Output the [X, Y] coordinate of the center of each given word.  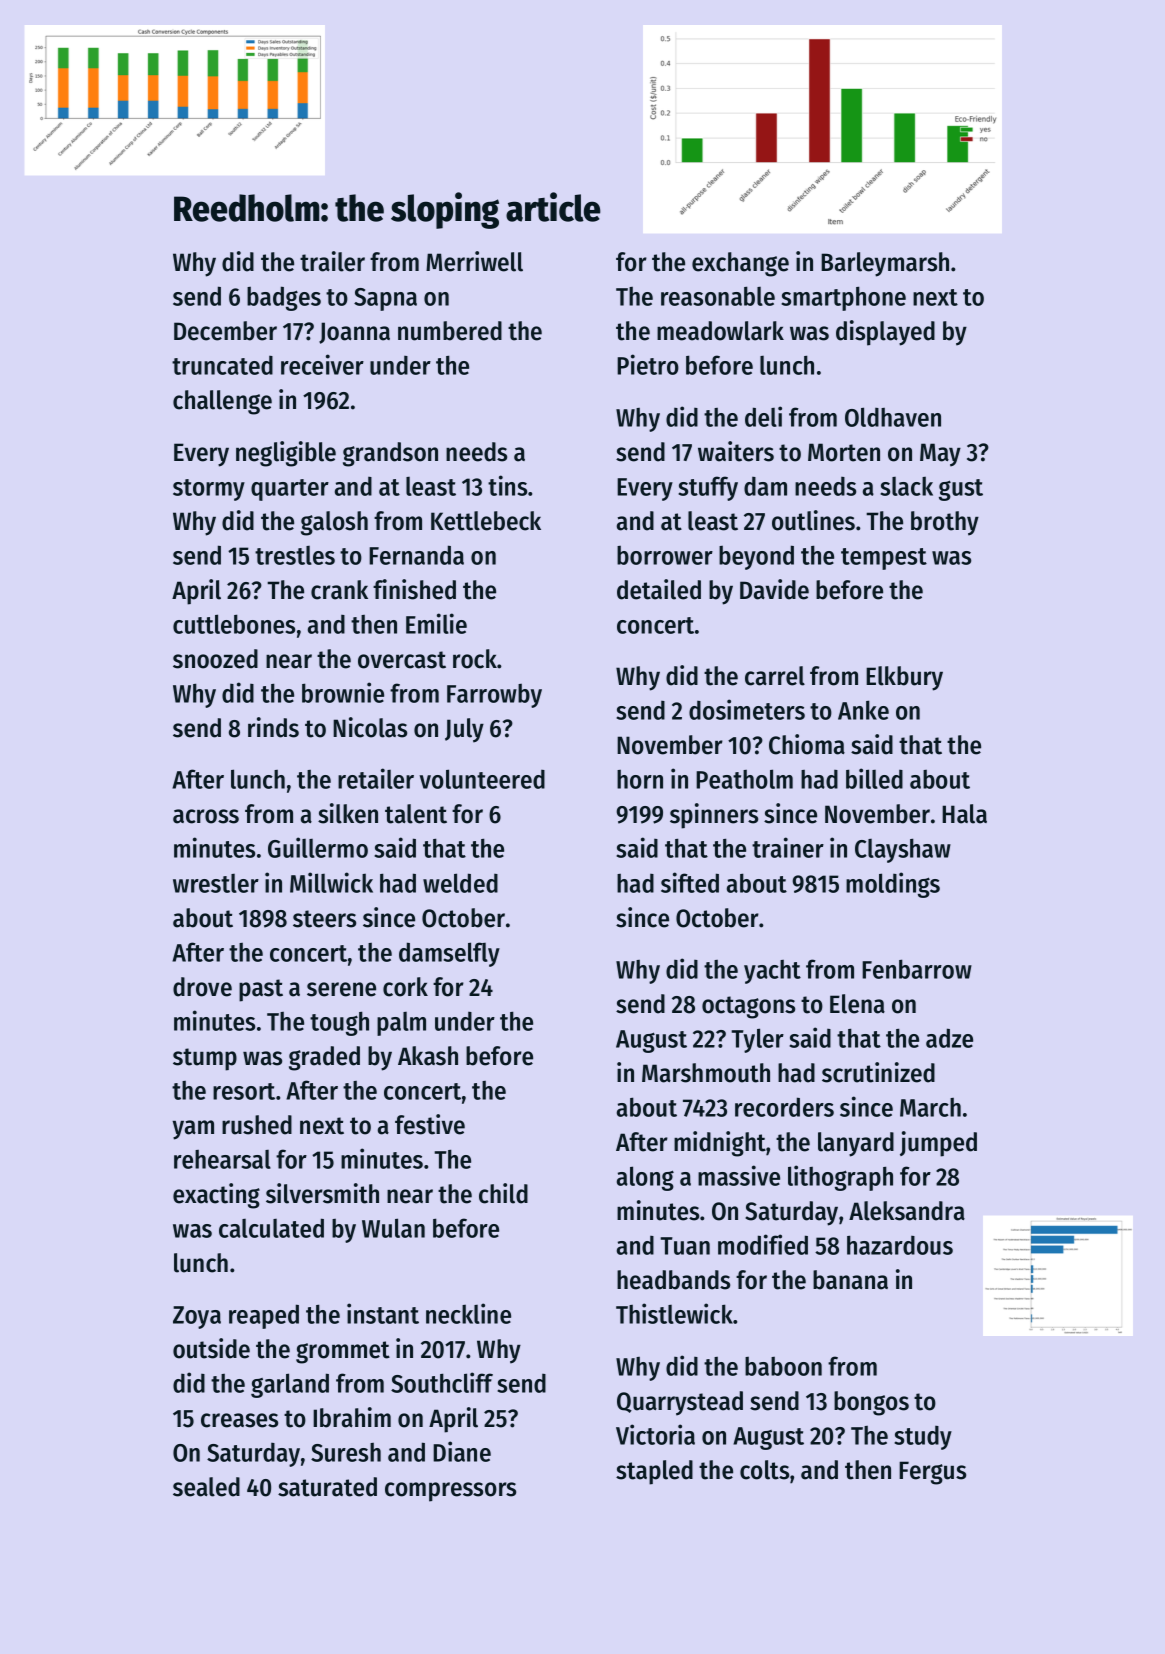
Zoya [197, 1317]
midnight [720, 1144]
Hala [964, 814]
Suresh [346, 1452]
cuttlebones [234, 624]
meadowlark [720, 331]
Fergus [932, 1473]
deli [763, 416]
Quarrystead [680, 1403]
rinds [273, 727]
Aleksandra [907, 1211]
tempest [884, 559]
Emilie [436, 623]
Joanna [354, 333]
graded [324, 1058]
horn [640, 779]
